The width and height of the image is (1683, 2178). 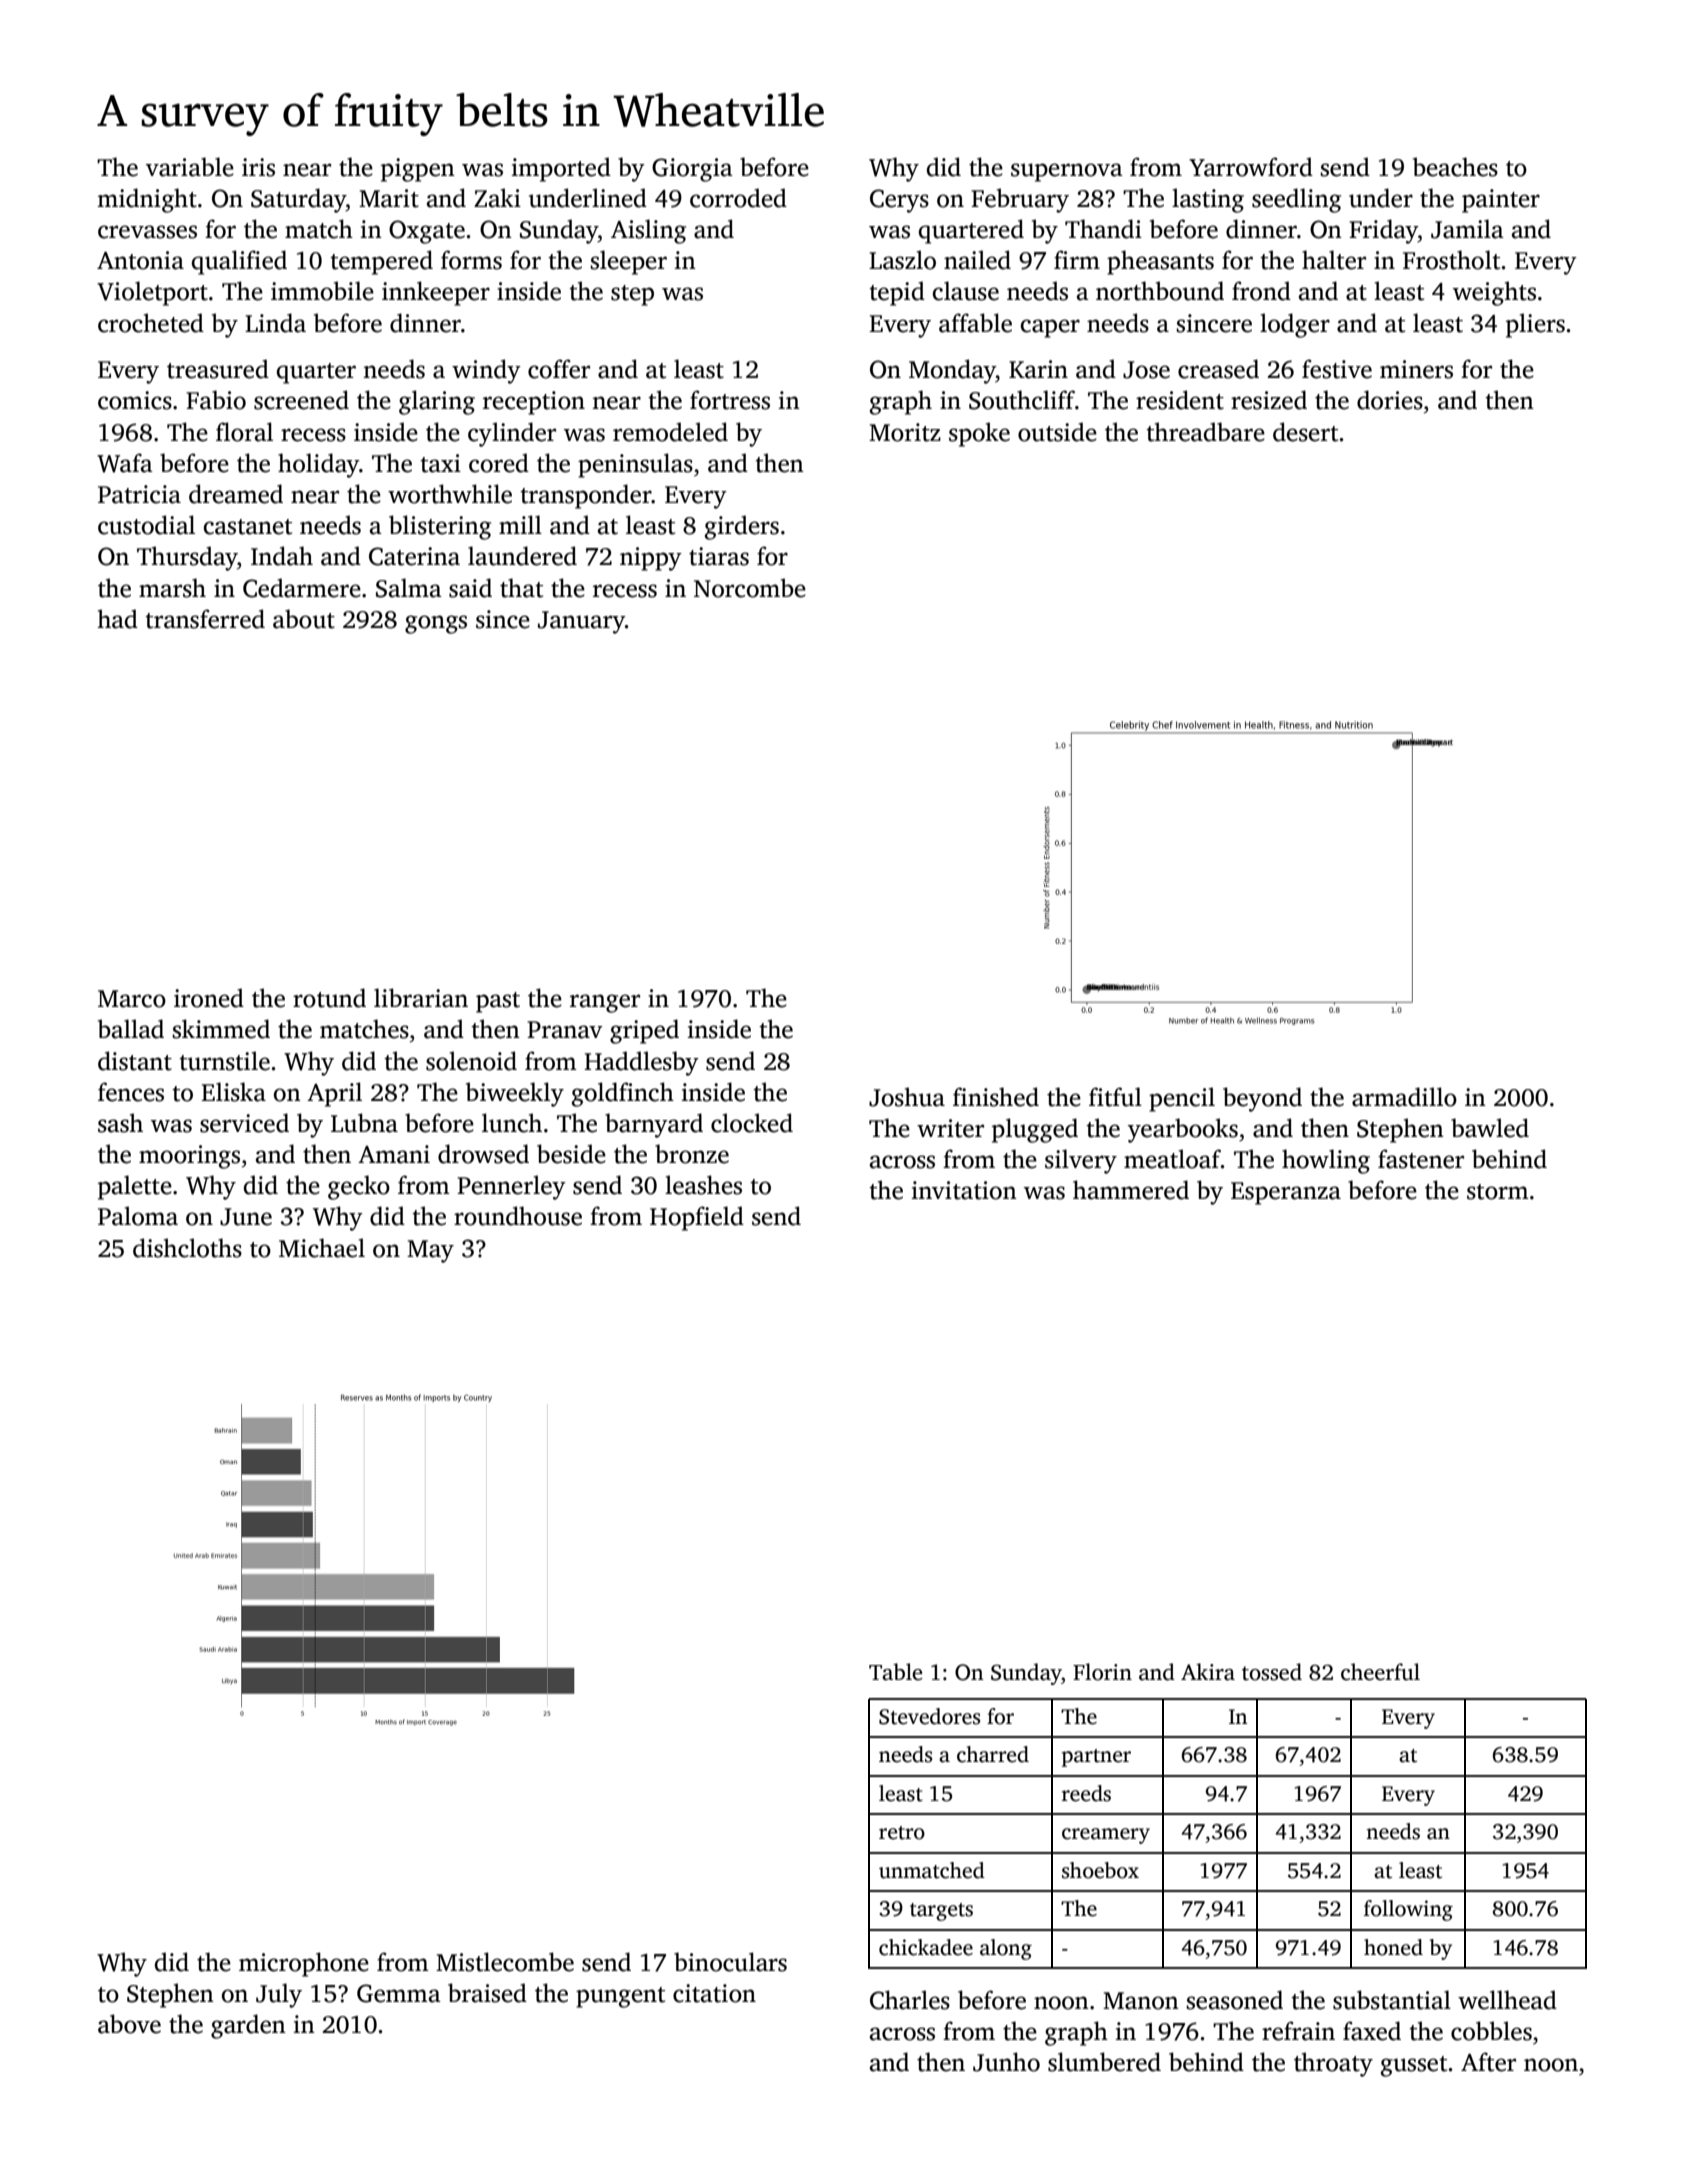 I want to click on binoculars, so click(x=730, y=1962).
